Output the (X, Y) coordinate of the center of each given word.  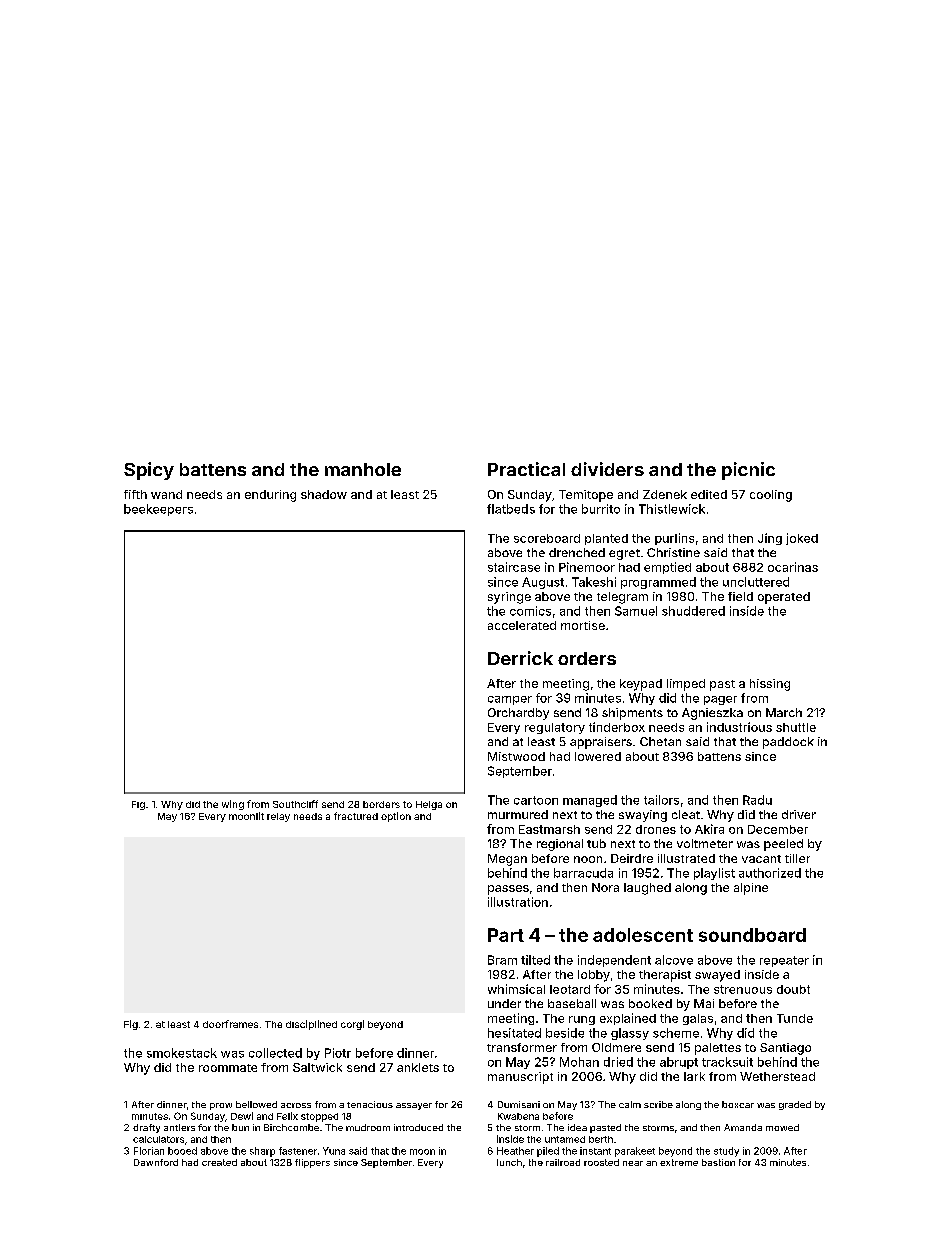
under (504, 1003)
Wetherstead (777, 1076)
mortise (583, 625)
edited (709, 494)
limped (686, 685)
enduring (270, 496)
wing (233, 805)
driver (799, 814)
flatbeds (511, 509)
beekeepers (158, 510)
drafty (146, 1128)
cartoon (536, 800)
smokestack (182, 1053)
